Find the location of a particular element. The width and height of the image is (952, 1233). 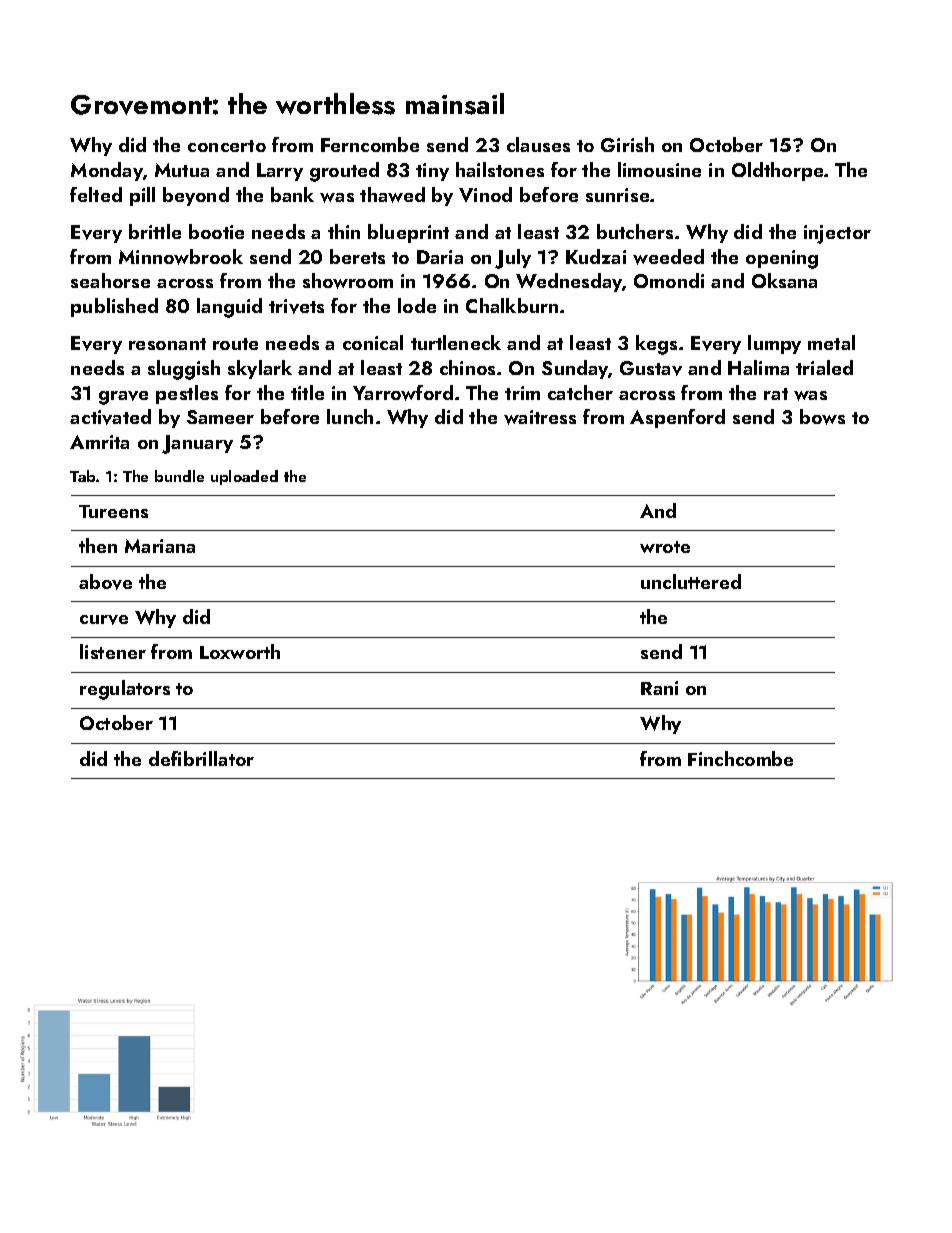

regulators is located at coordinates (125, 690).
